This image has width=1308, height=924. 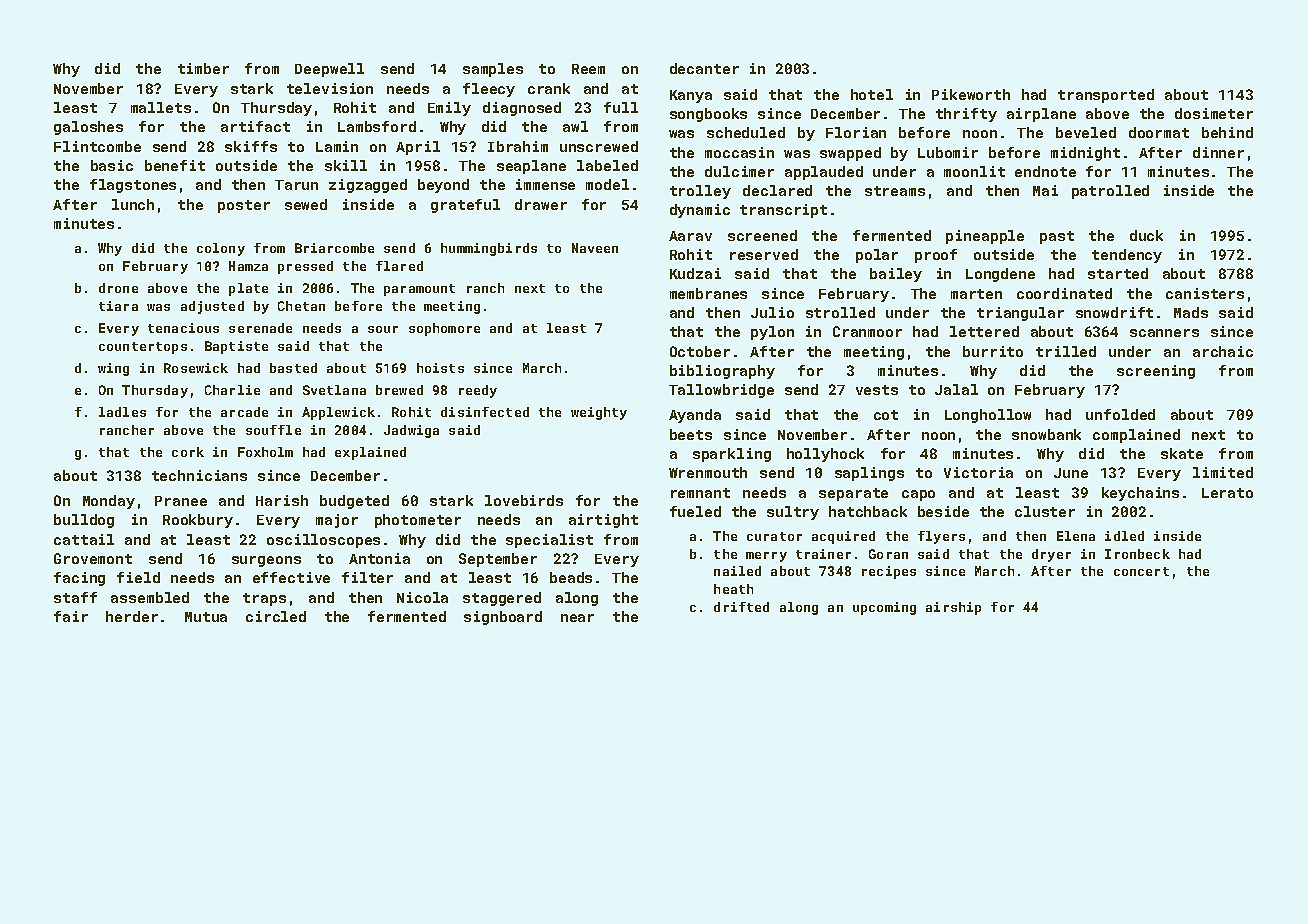 What do you see at coordinates (379, 558) in the image?
I see `Antonia` at bounding box center [379, 558].
